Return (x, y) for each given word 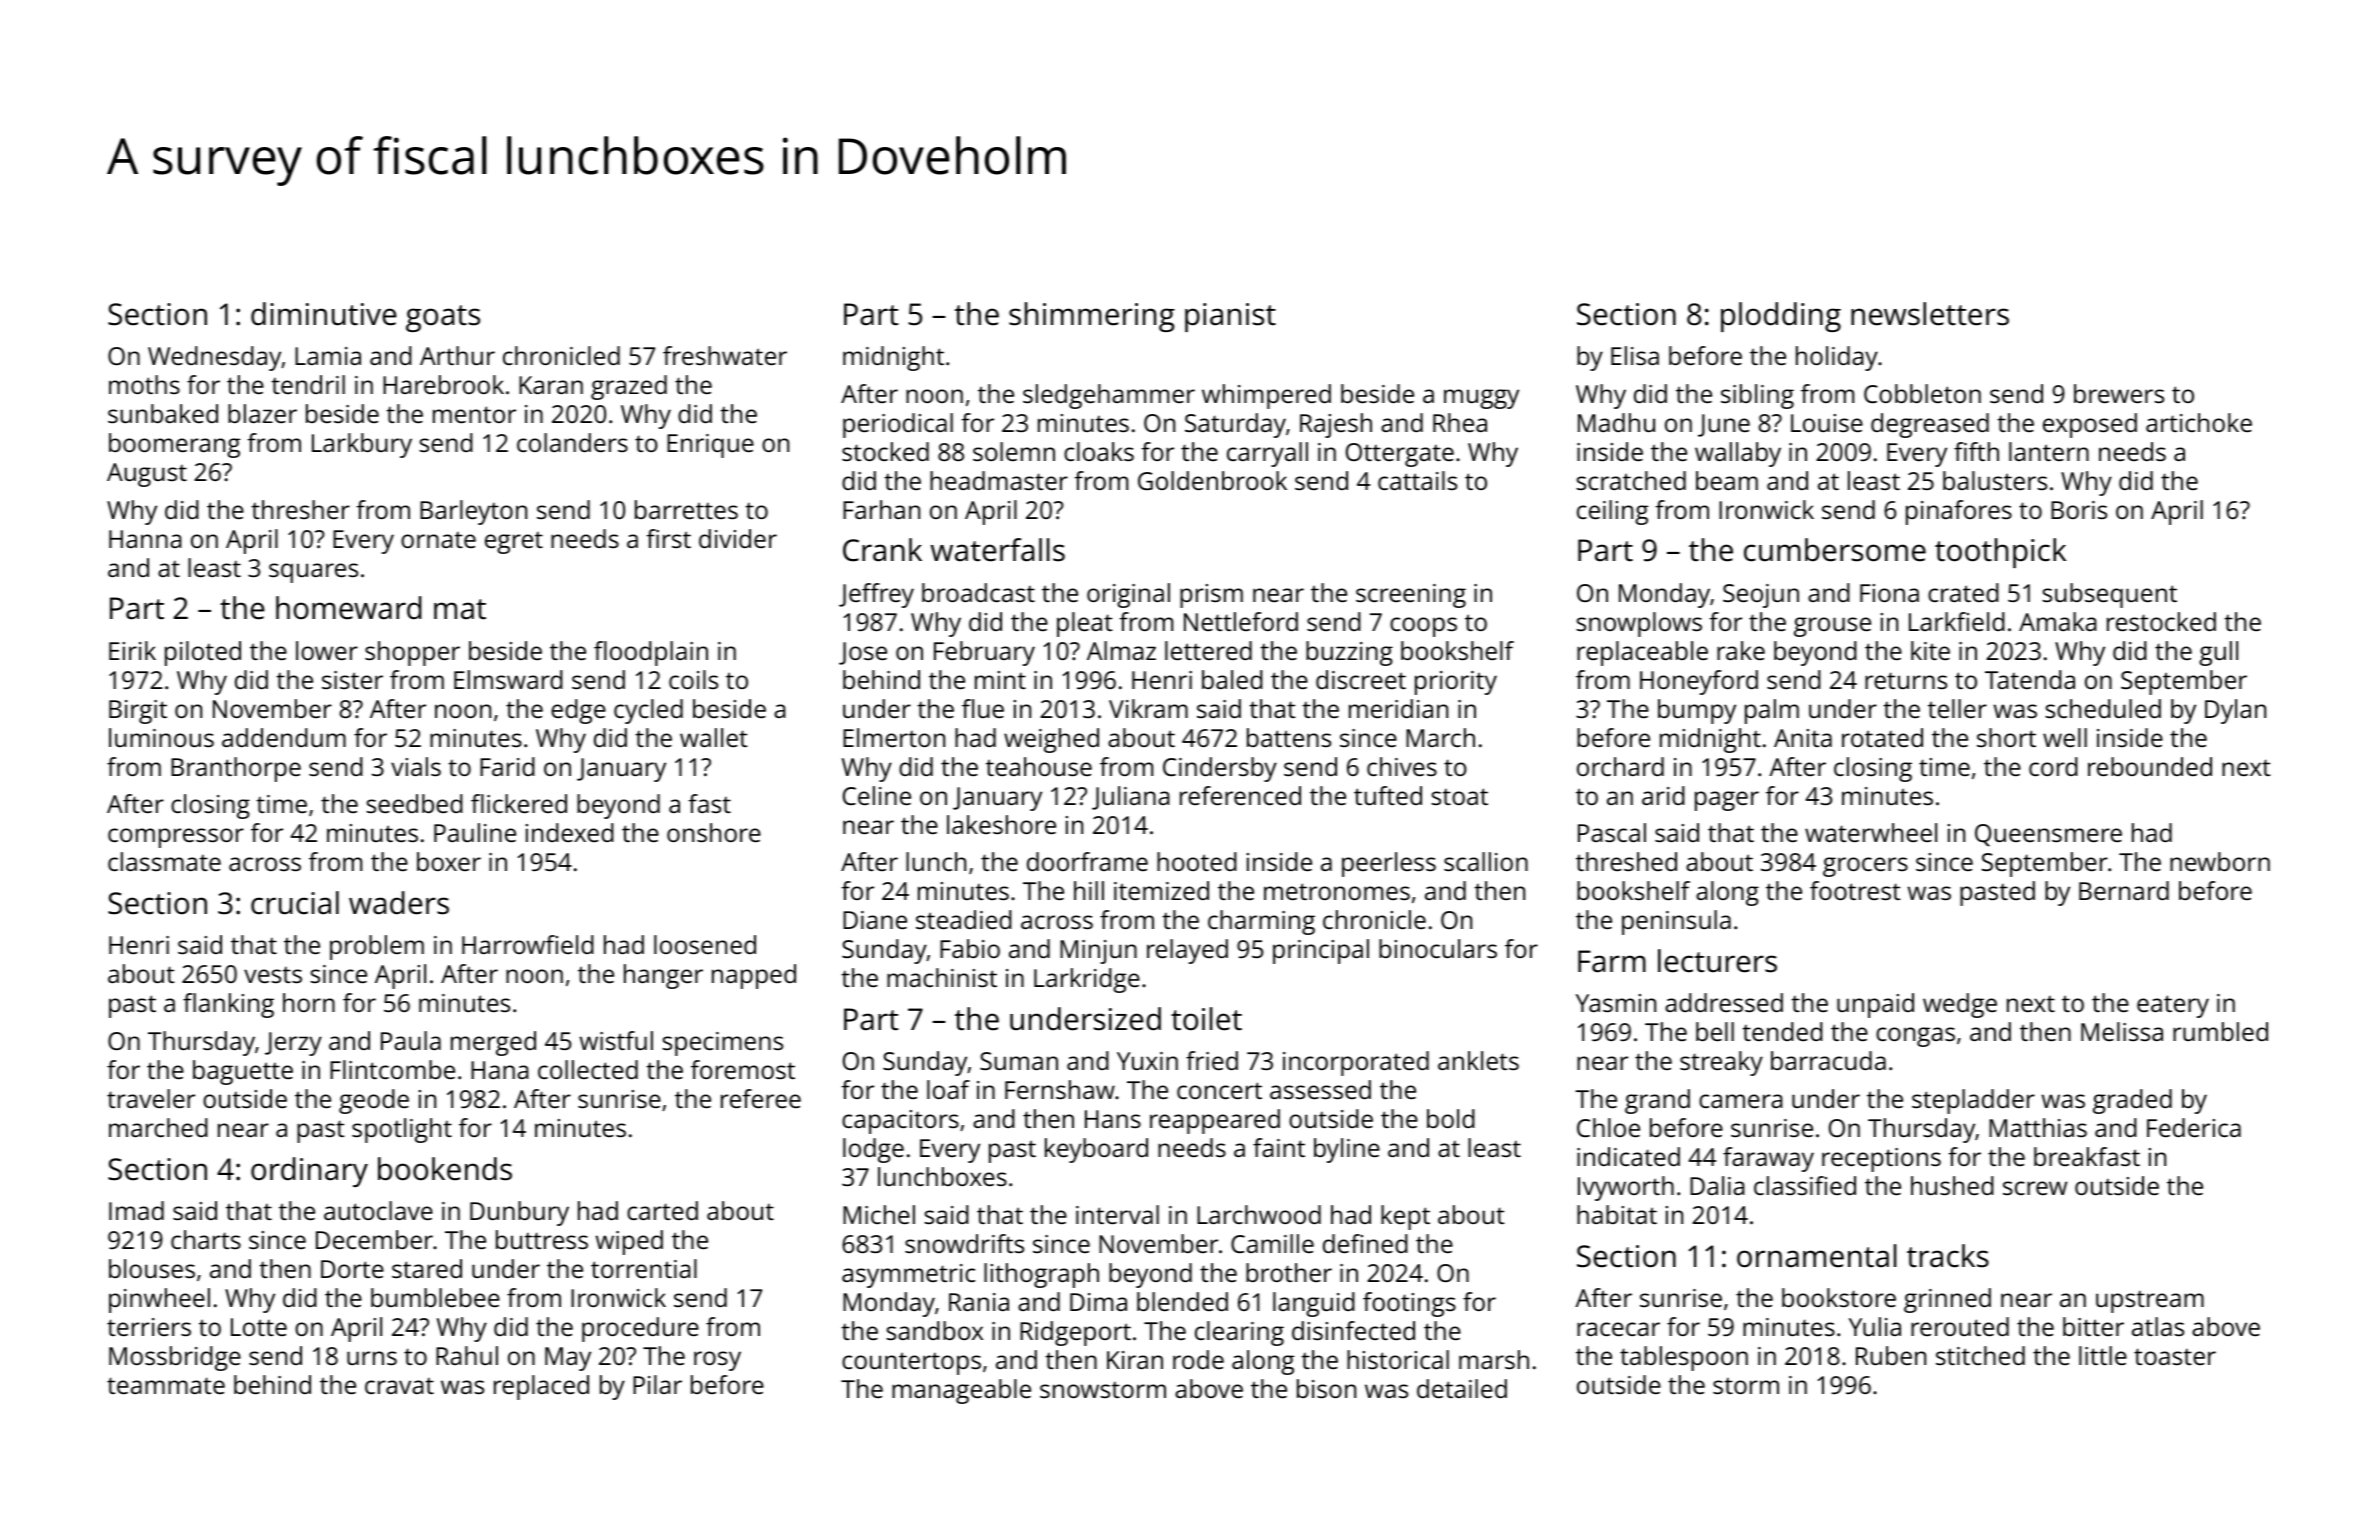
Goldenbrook (1212, 480)
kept (1405, 1217)
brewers (2119, 393)
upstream (2150, 1302)
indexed (570, 832)
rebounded (2150, 766)
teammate (166, 1385)
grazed (629, 387)
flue (983, 708)
